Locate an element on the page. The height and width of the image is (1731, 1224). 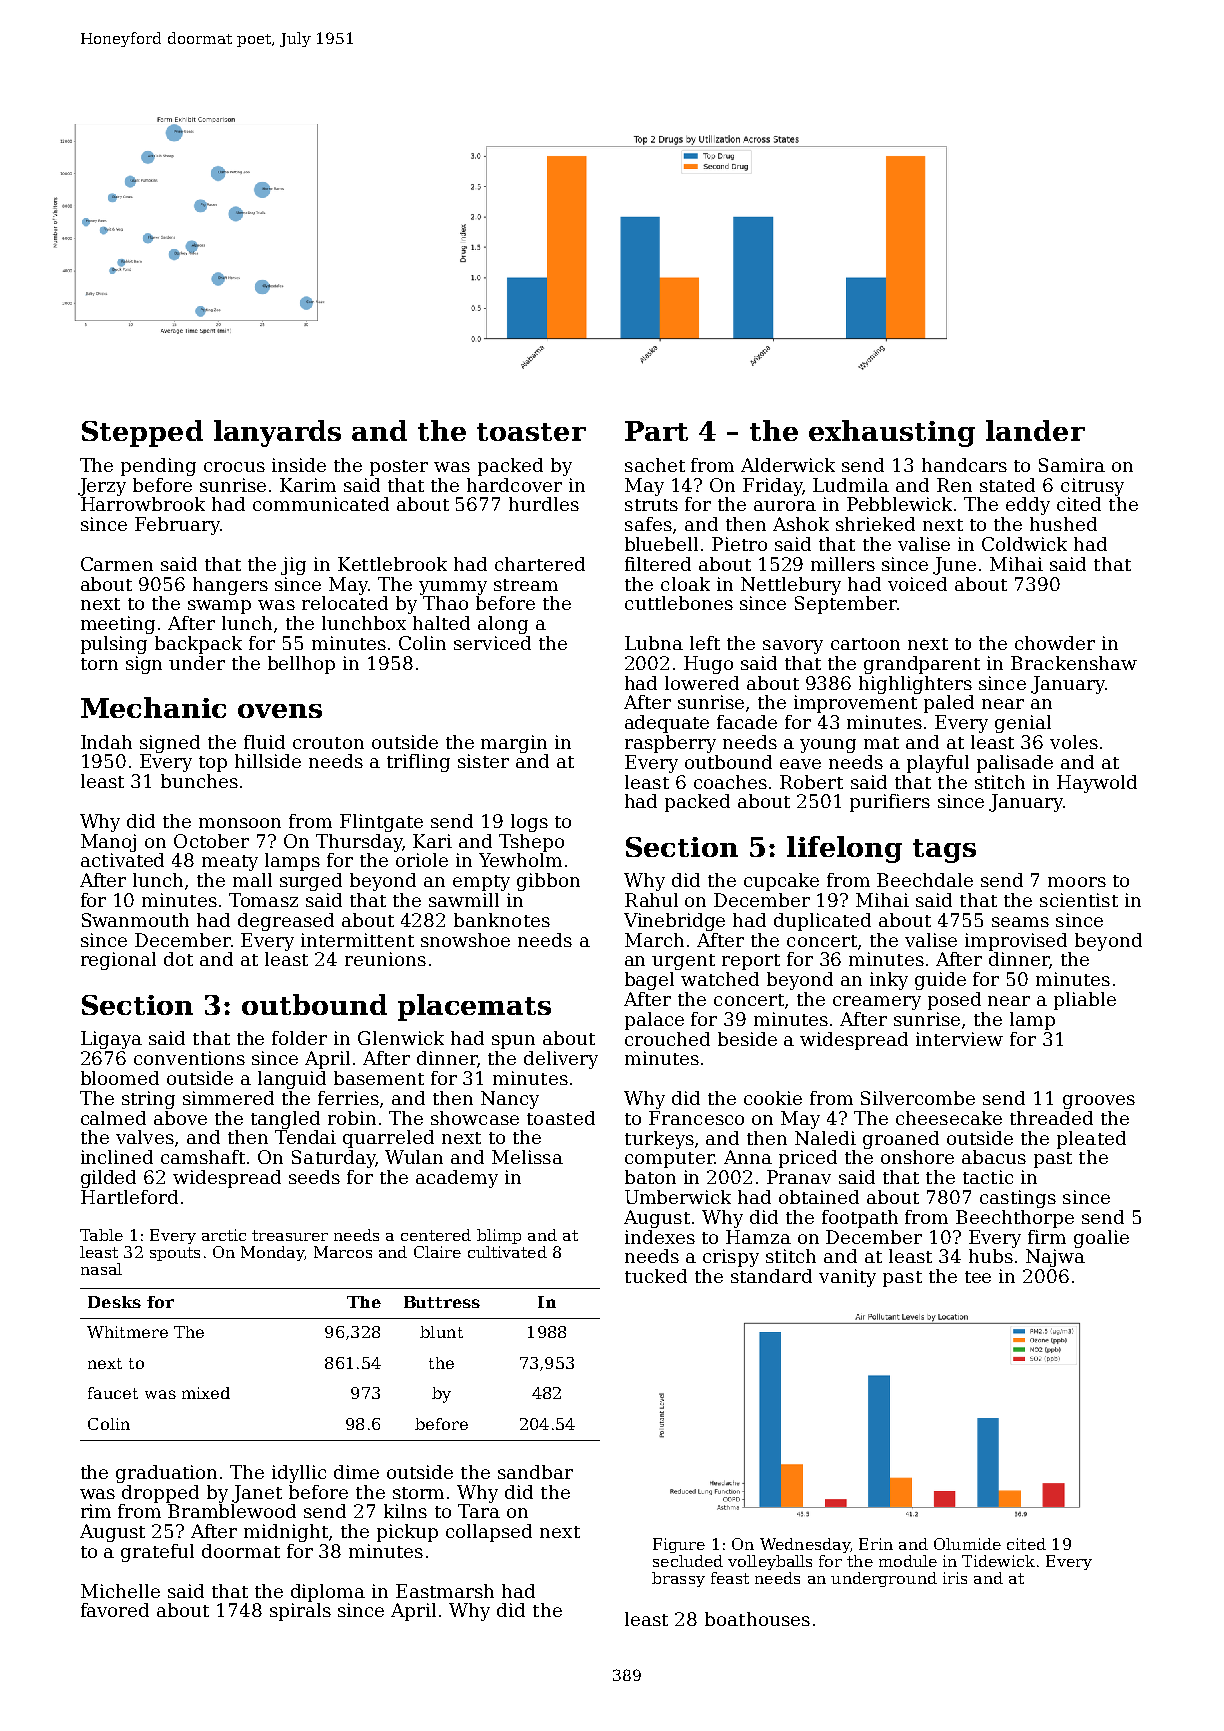
citrusy is located at coordinates (1092, 487).
